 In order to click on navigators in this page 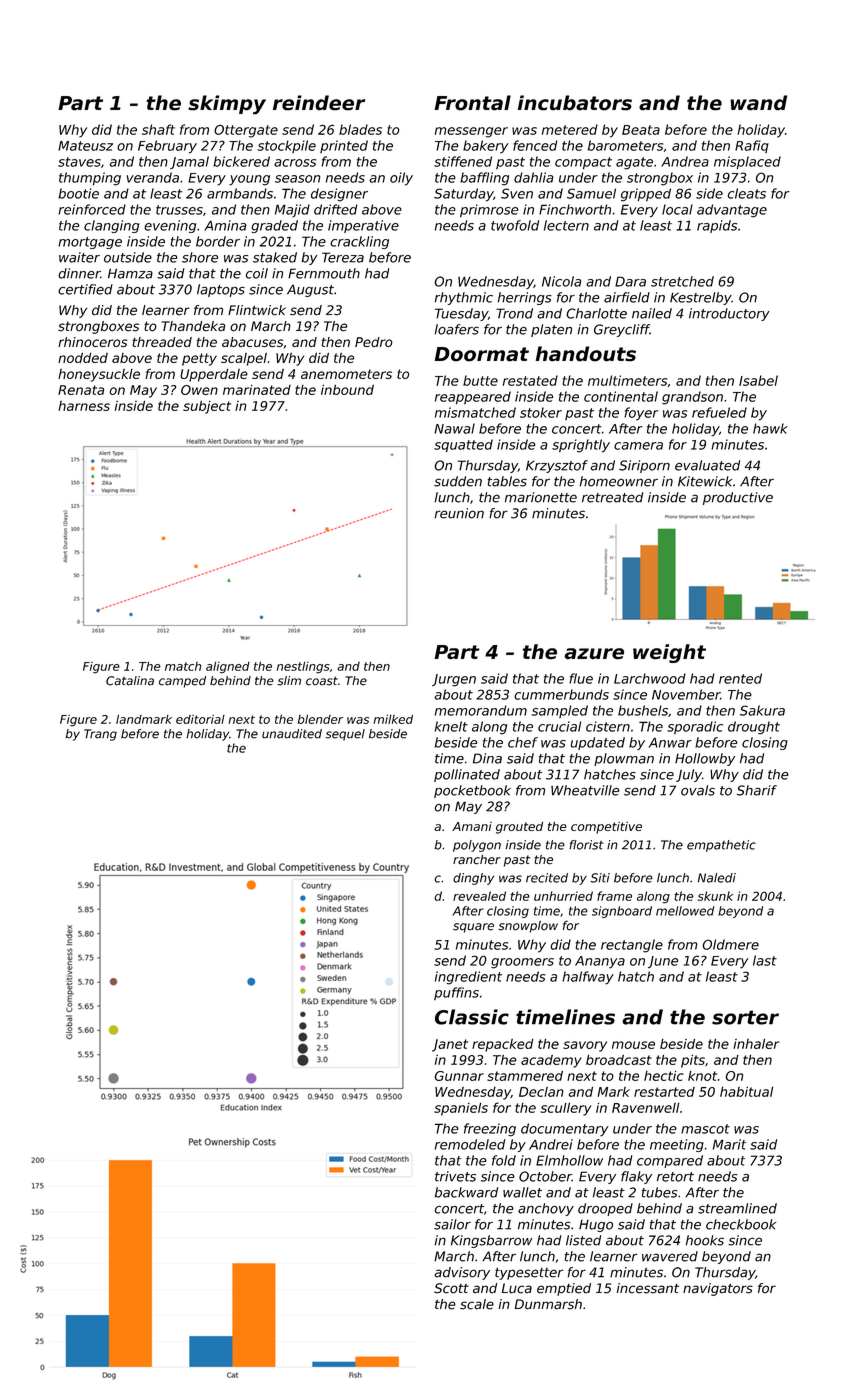, I will do `click(718, 1289)`.
